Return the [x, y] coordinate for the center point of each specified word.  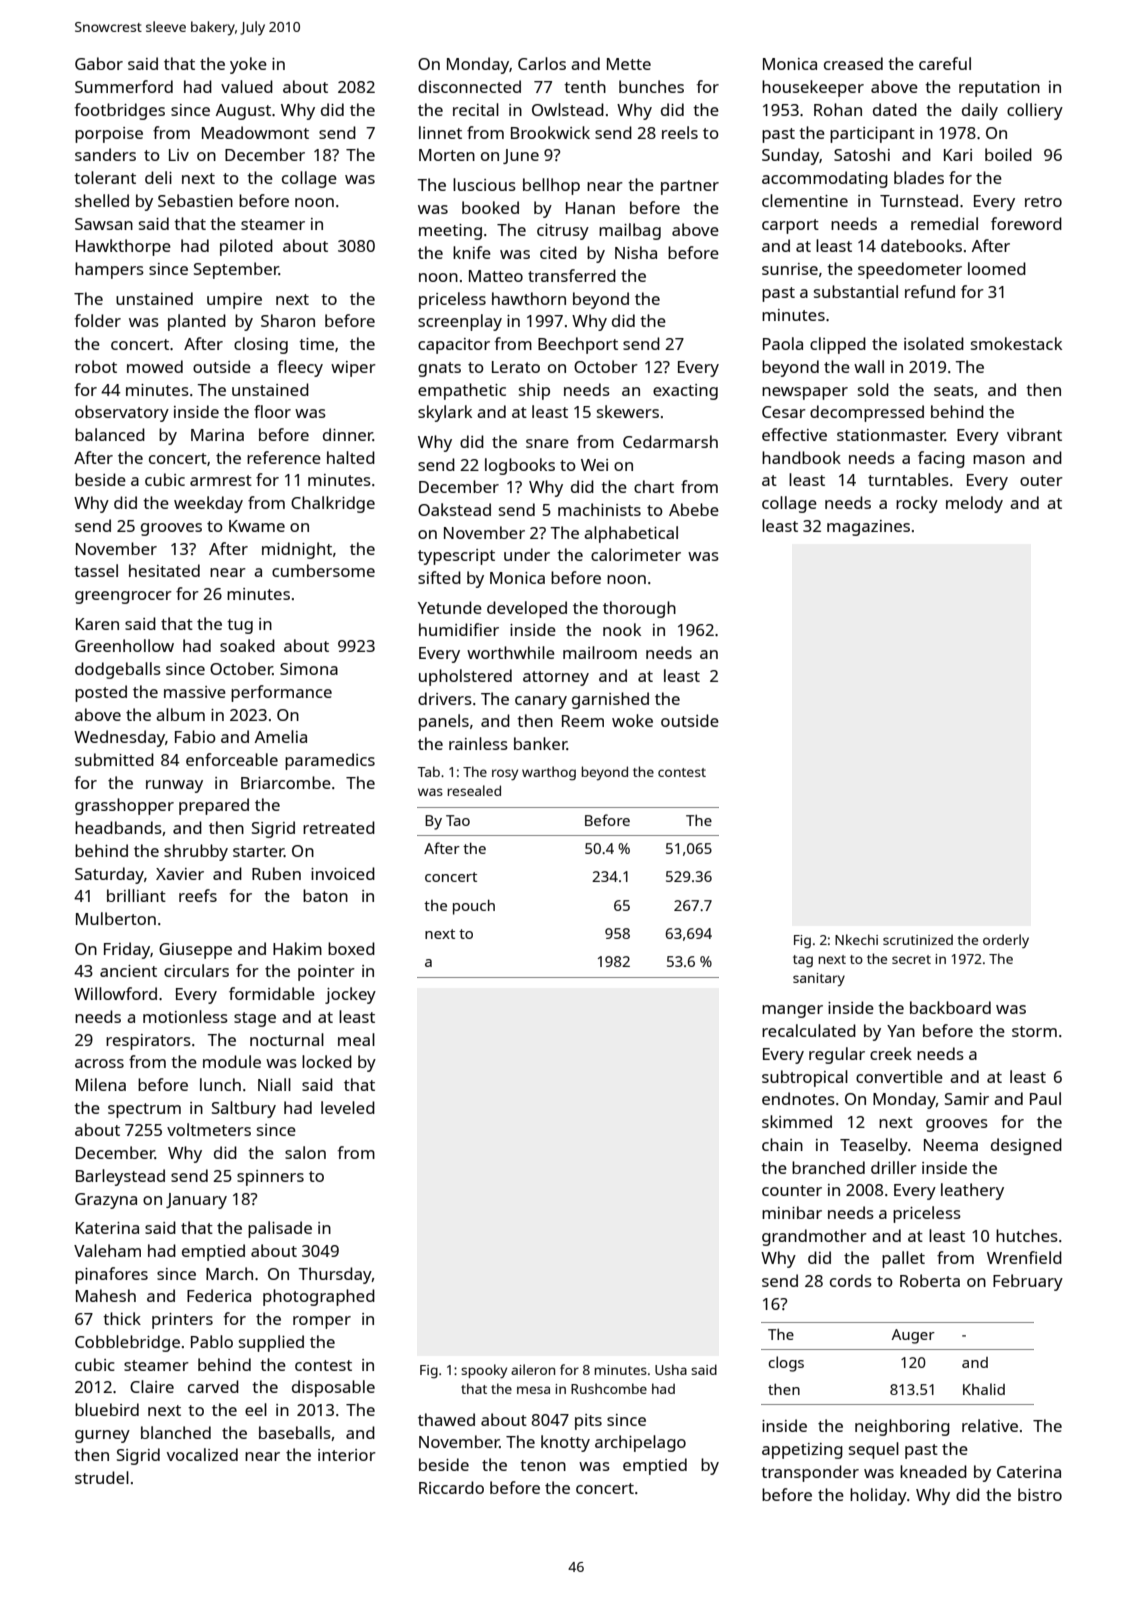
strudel [102, 1477]
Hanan [590, 208]
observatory [122, 413]
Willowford [115, 993]
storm [1034, 1031]
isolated [934, 343]
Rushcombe [609, 1388]
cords [851, 1280]
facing [941, 459]
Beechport [578, 345]
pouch [474, 907]
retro [1043, 201]
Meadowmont [255, 132]
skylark [445, 413]
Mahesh [106, 1295]
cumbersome [323, 570]
